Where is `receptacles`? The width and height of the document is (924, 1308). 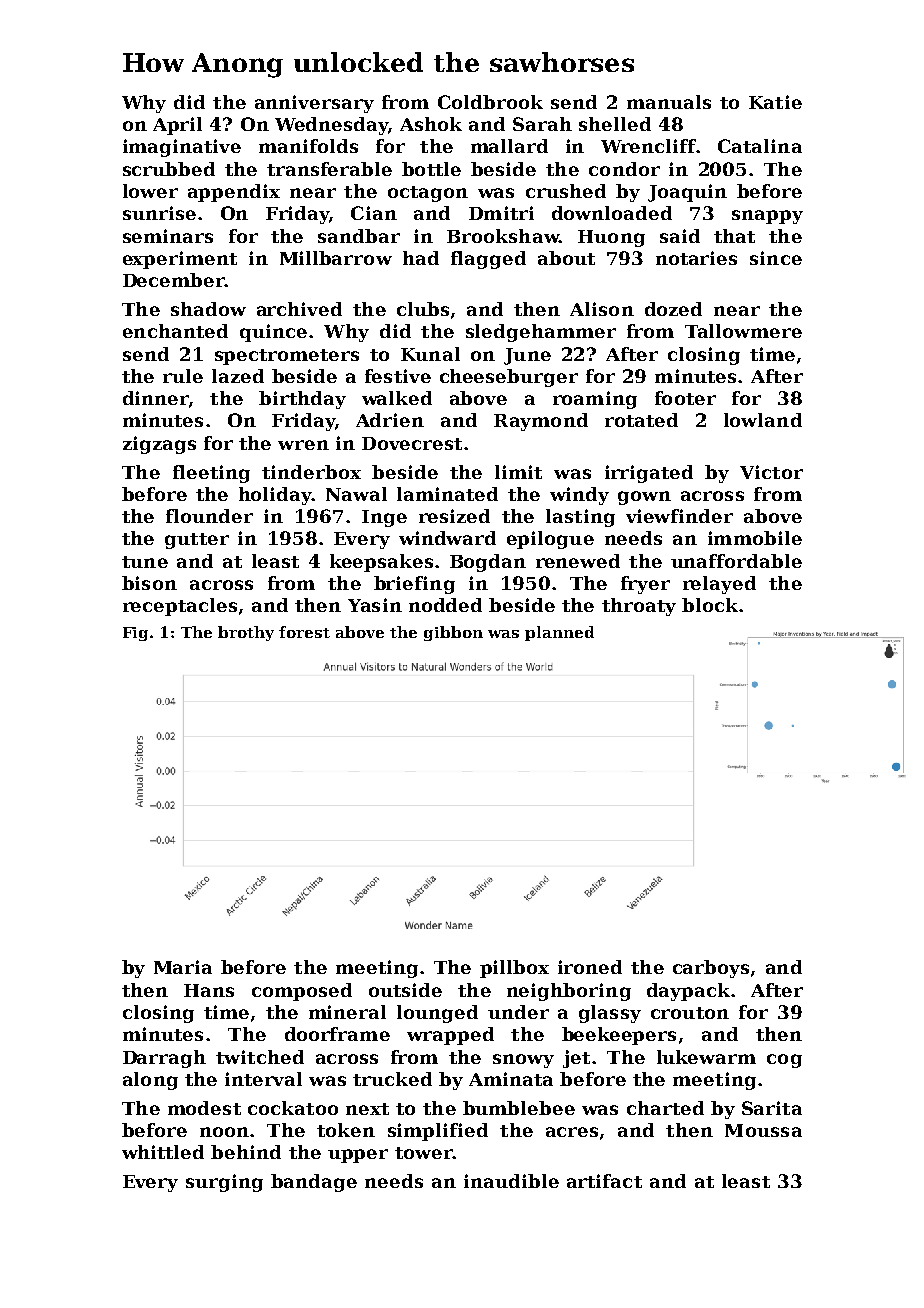 receptacles is located at coordinates (180, 607).
